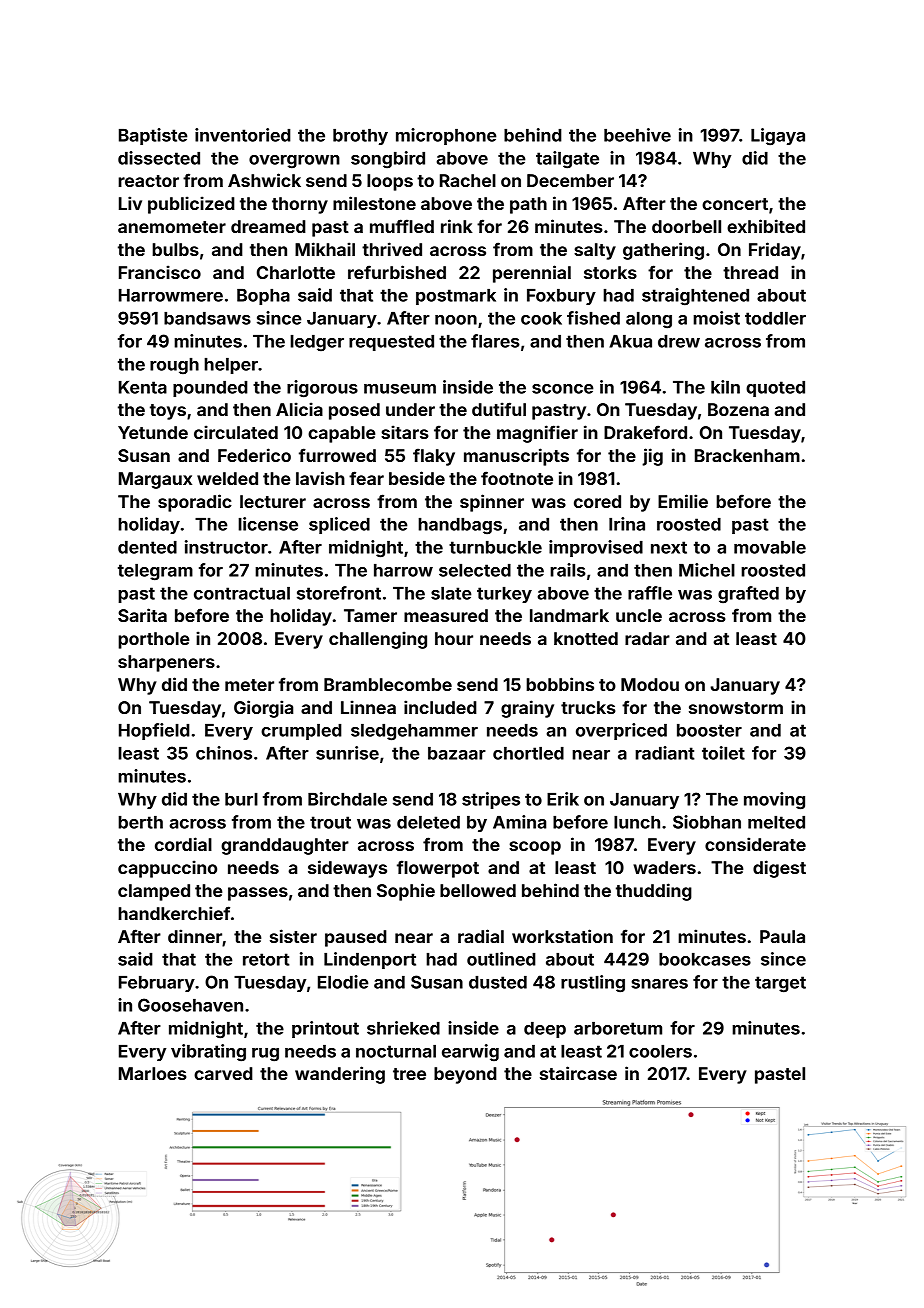 This screenshot has height=1308, width=924. I want to click on movable, so click(770, 547).
